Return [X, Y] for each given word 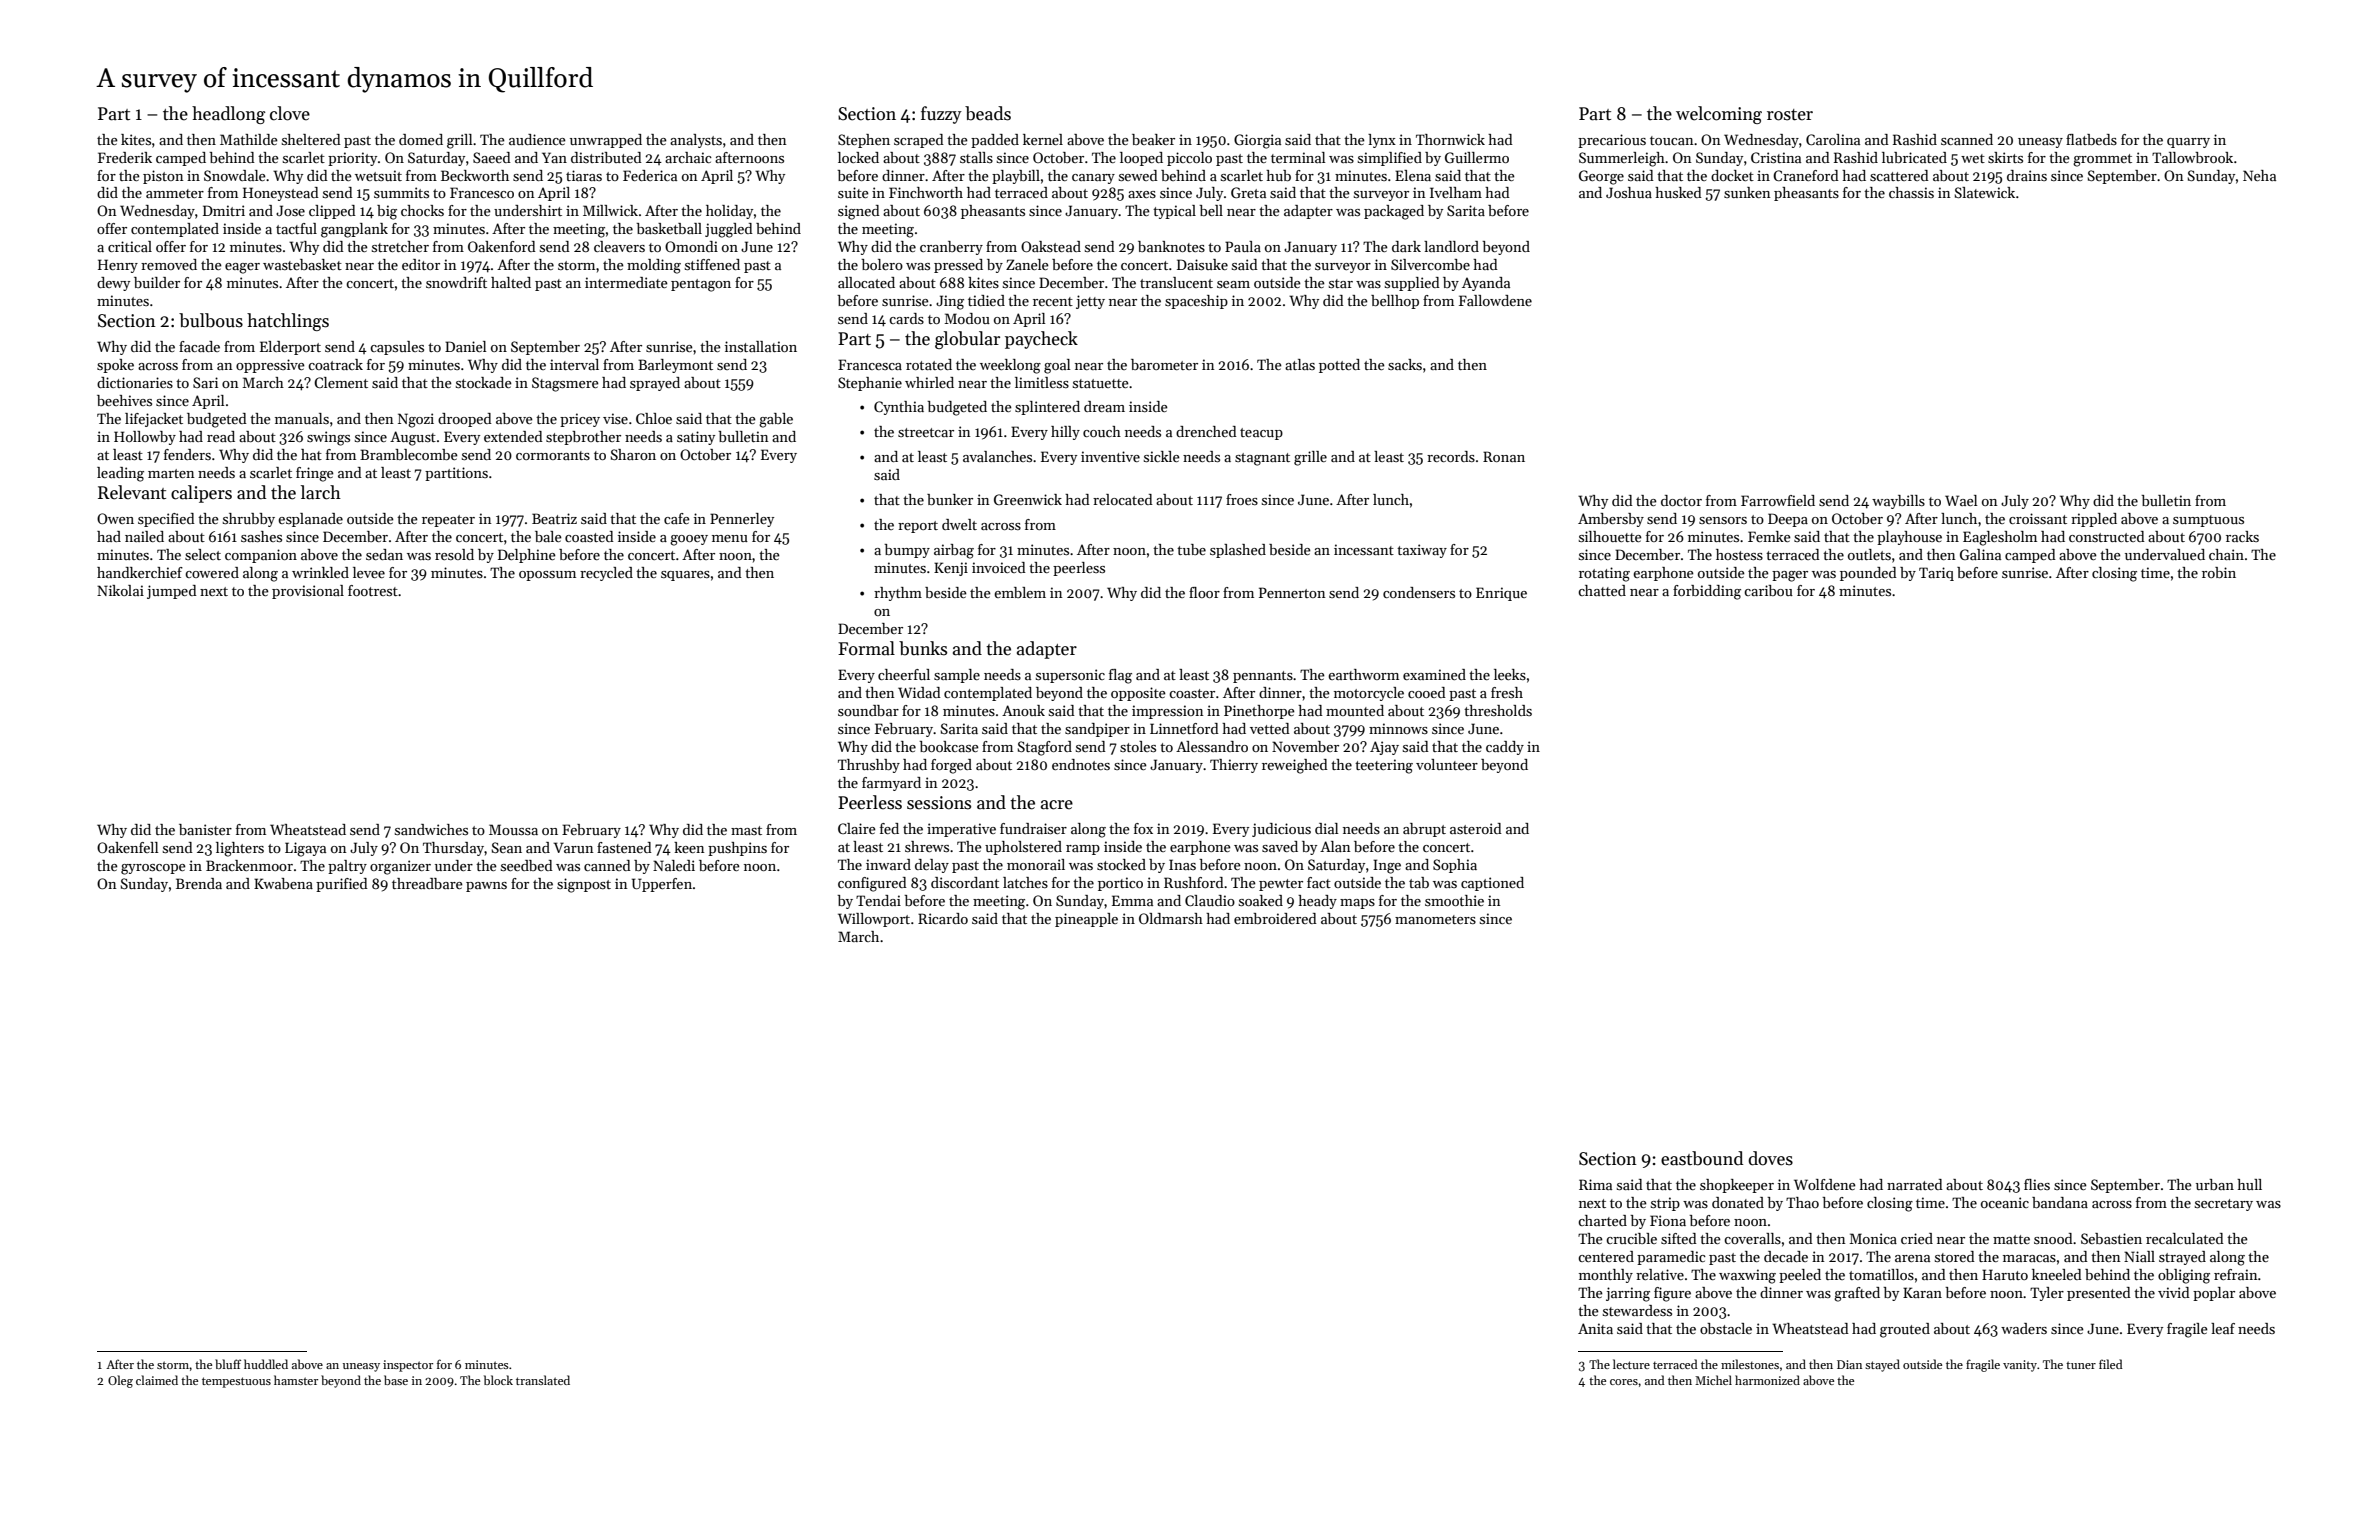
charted [1602, 1220]
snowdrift [456, 282]
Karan [1922, 1292]
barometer [1164, 364]
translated [543, 1380]
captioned [1492, 884]
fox [1143, 828]
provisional [308, 592]
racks [2242, 536]
